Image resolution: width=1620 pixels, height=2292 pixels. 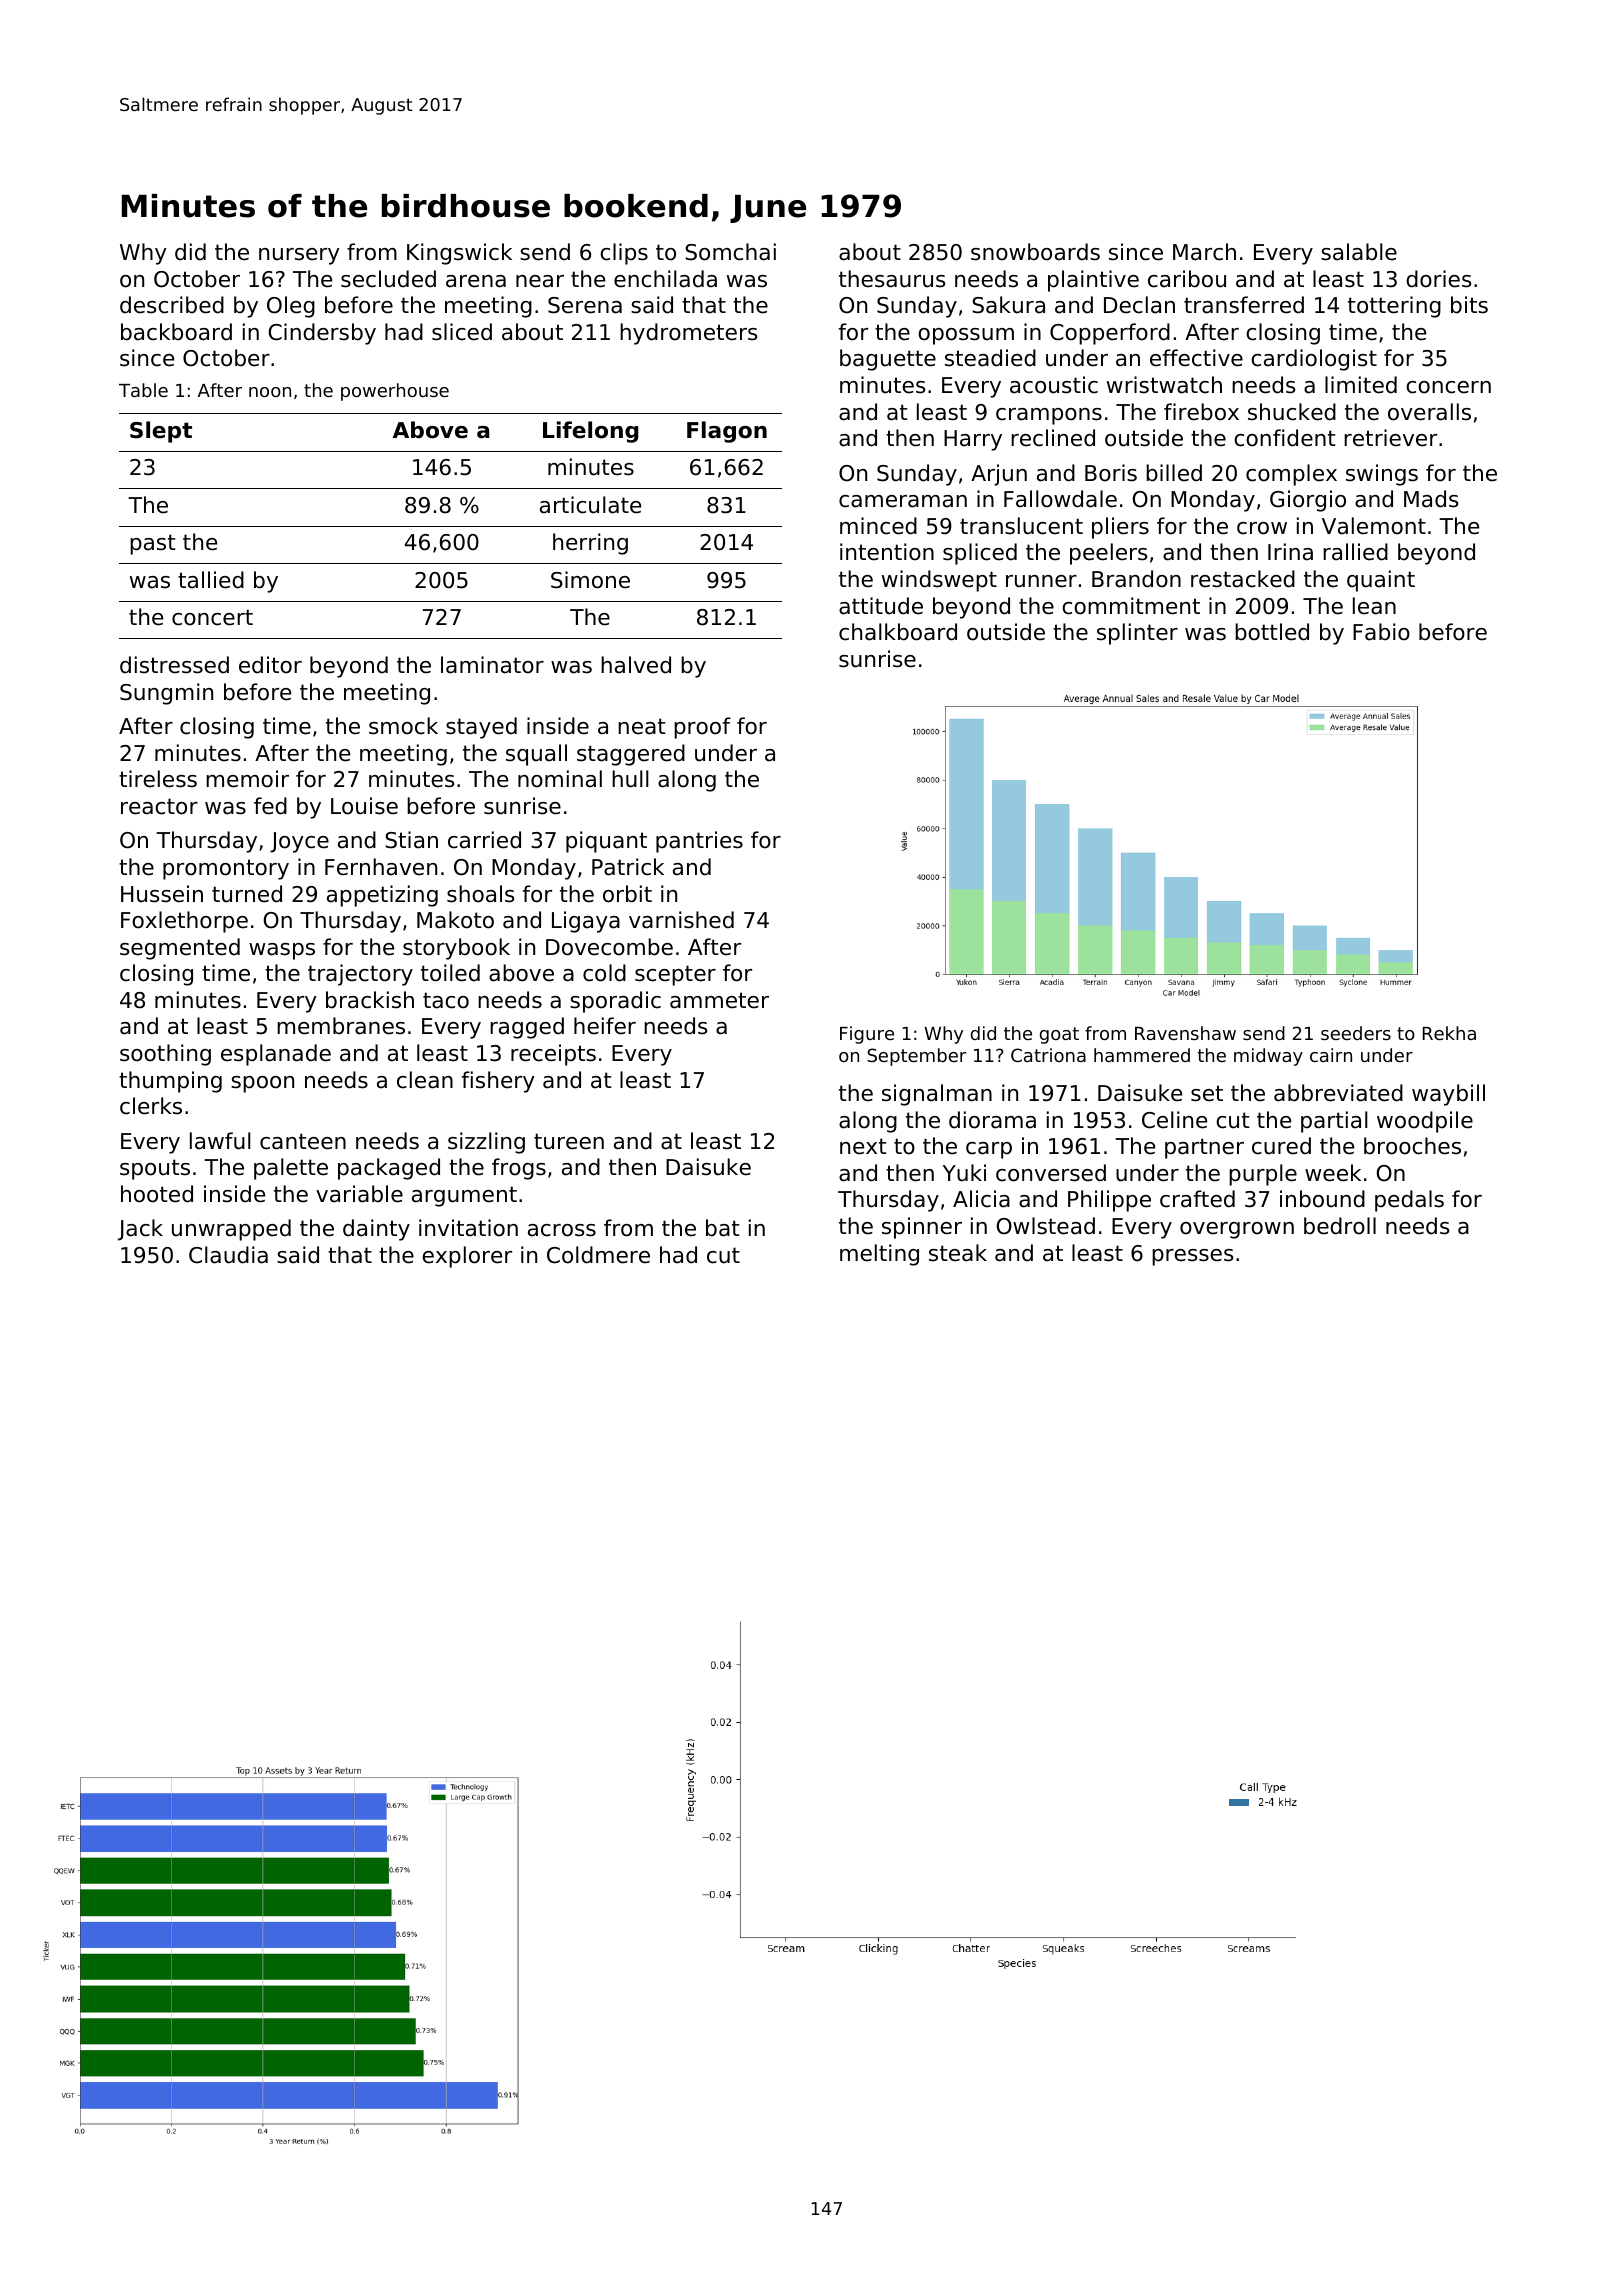 What do you see at coordinates (892, 279) in the screenshot?
I see `thesaurus` at bounding box center [892, 279].
